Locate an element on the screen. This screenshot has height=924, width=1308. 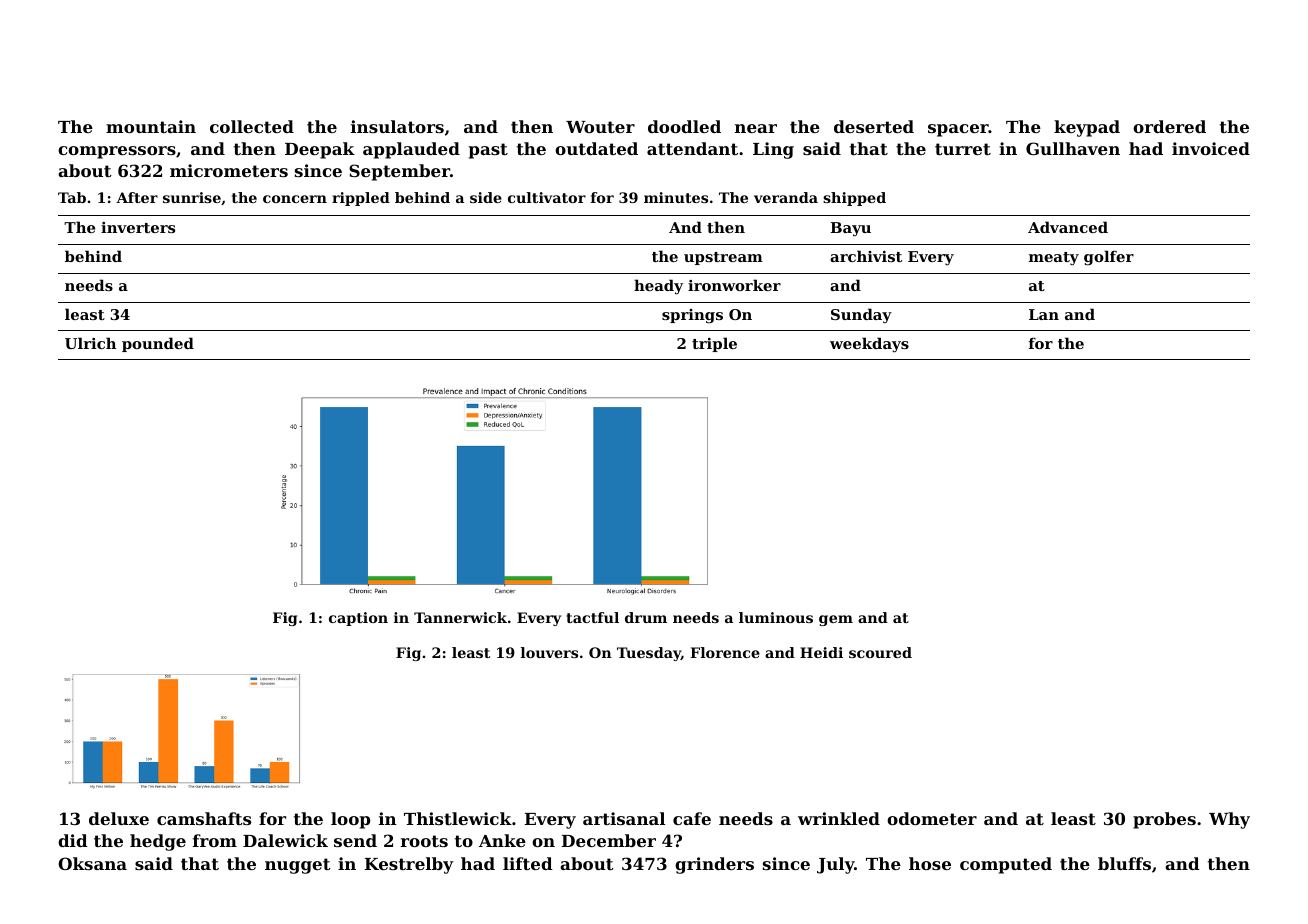
cafe is located at coordinates (692, 818).
